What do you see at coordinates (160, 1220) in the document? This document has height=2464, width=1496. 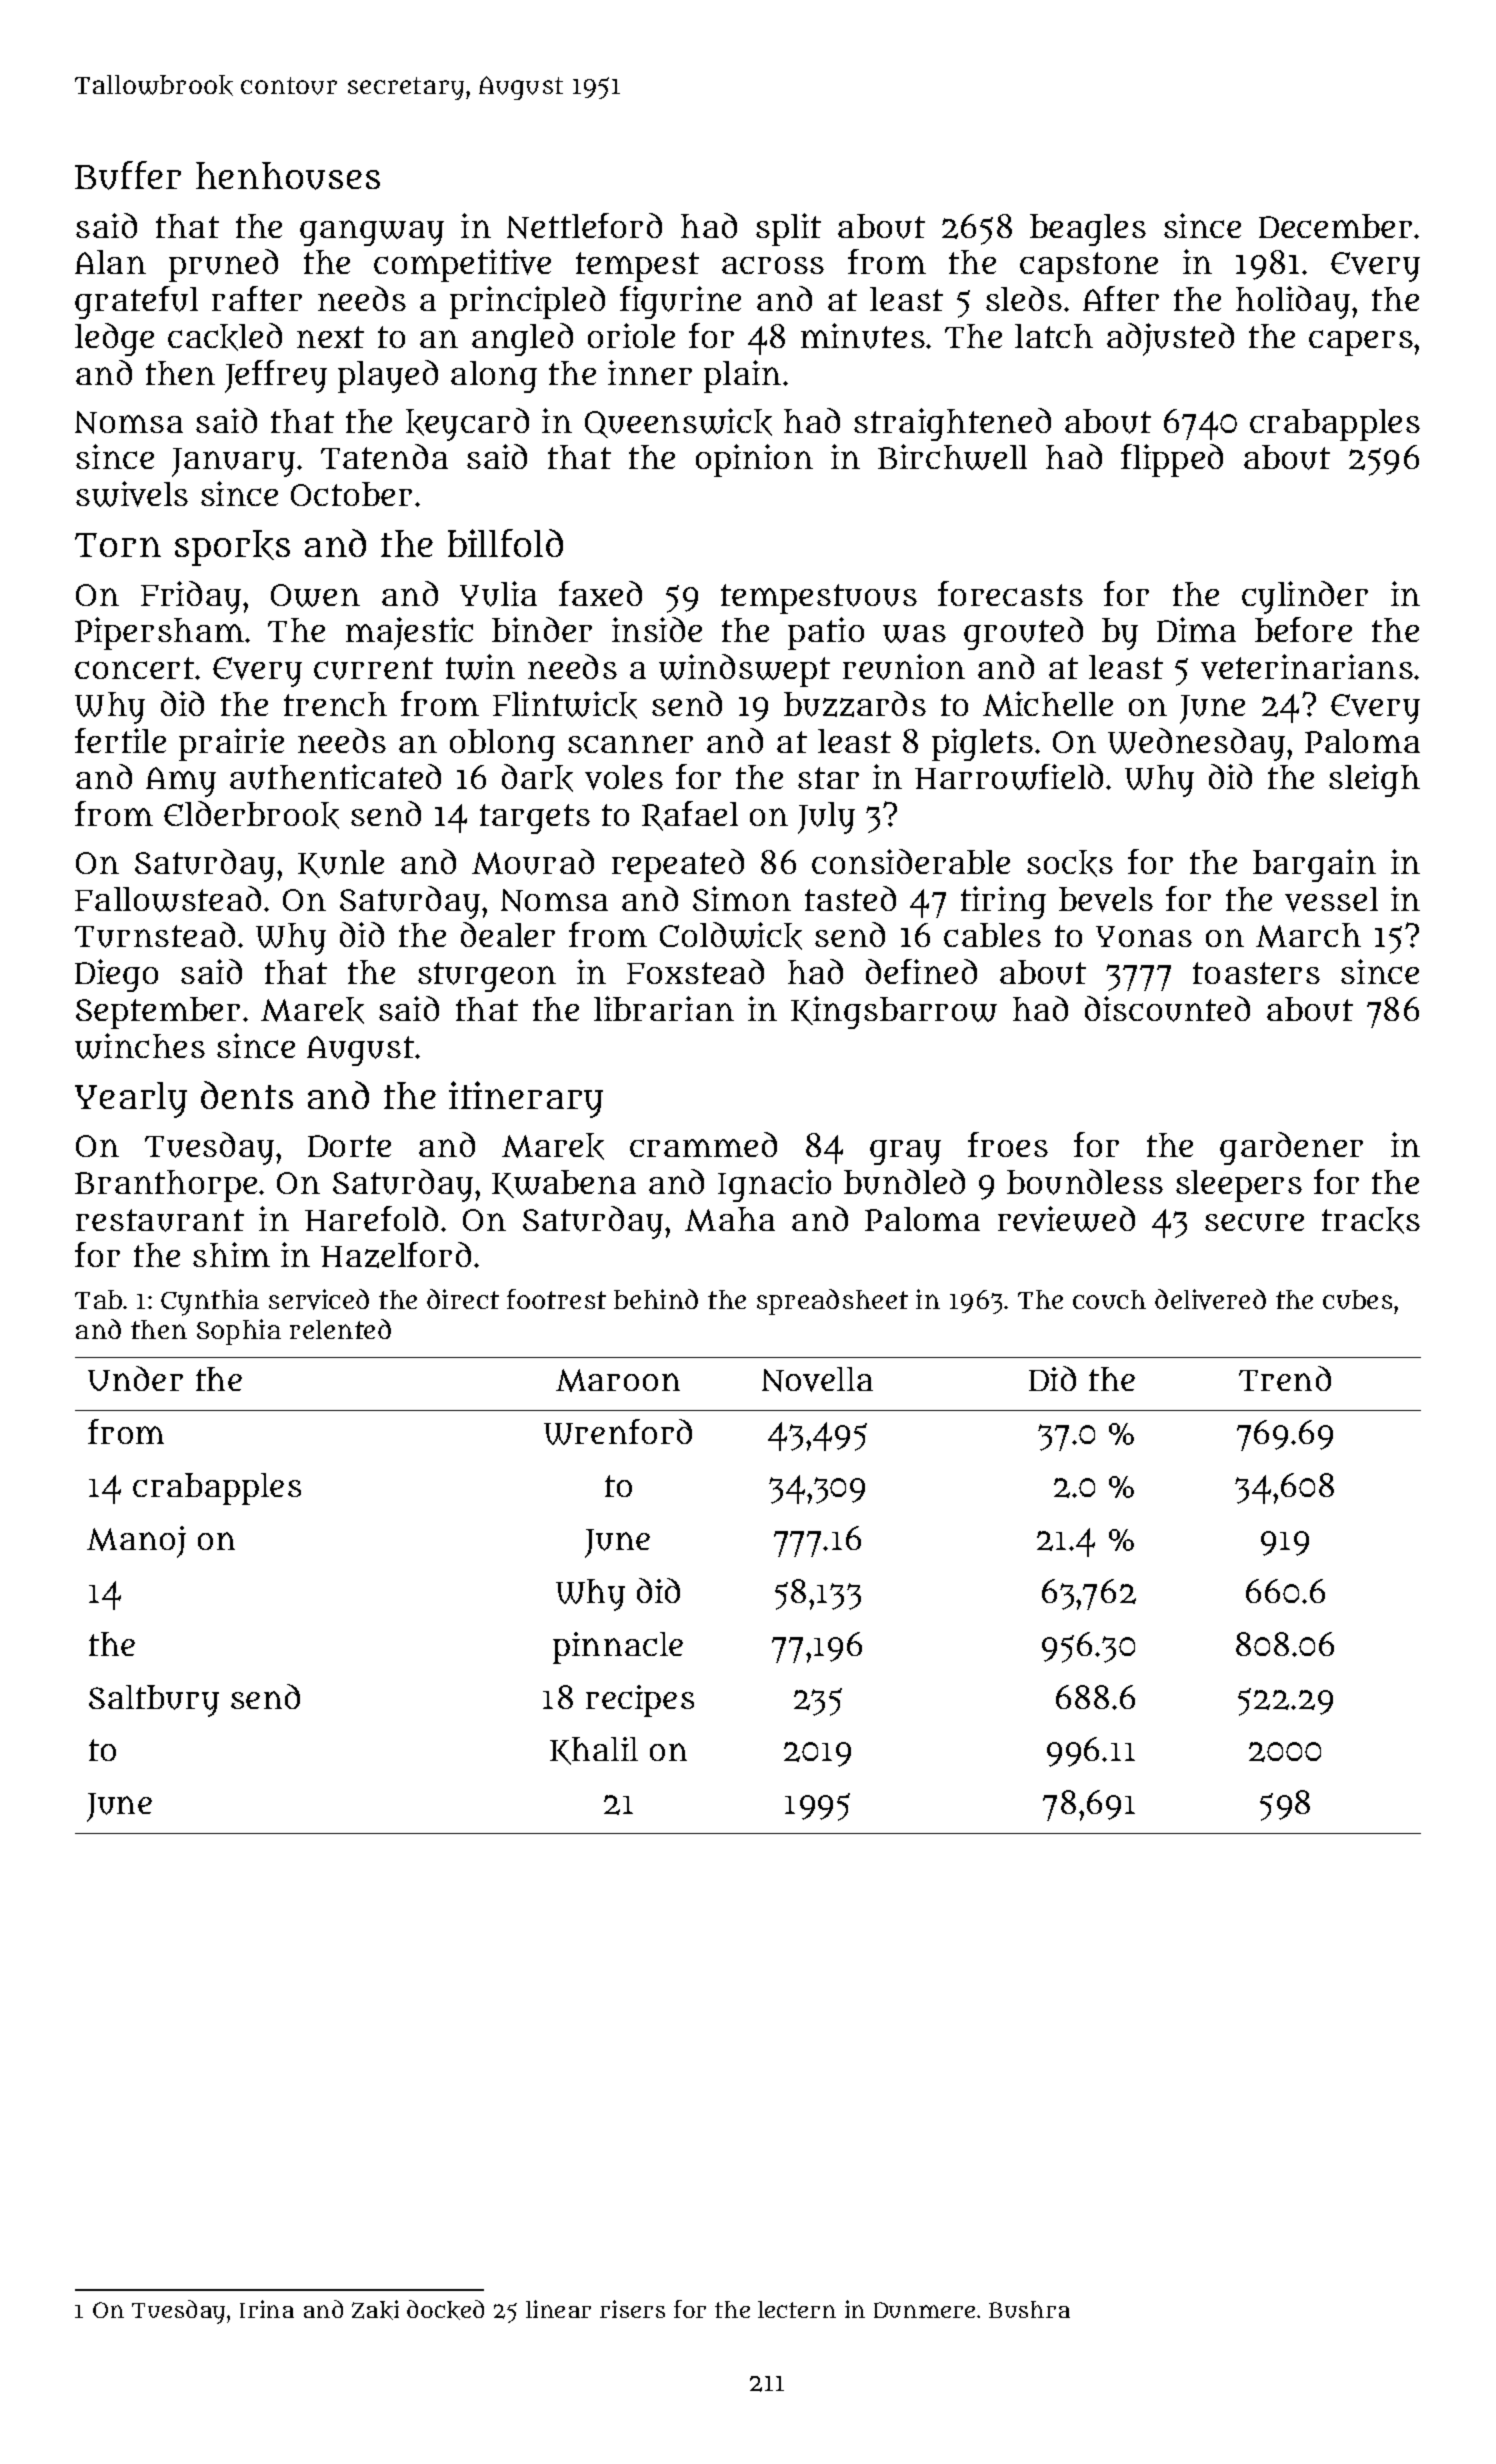 I see `restaurant` at bounding box center [160, 1220].
